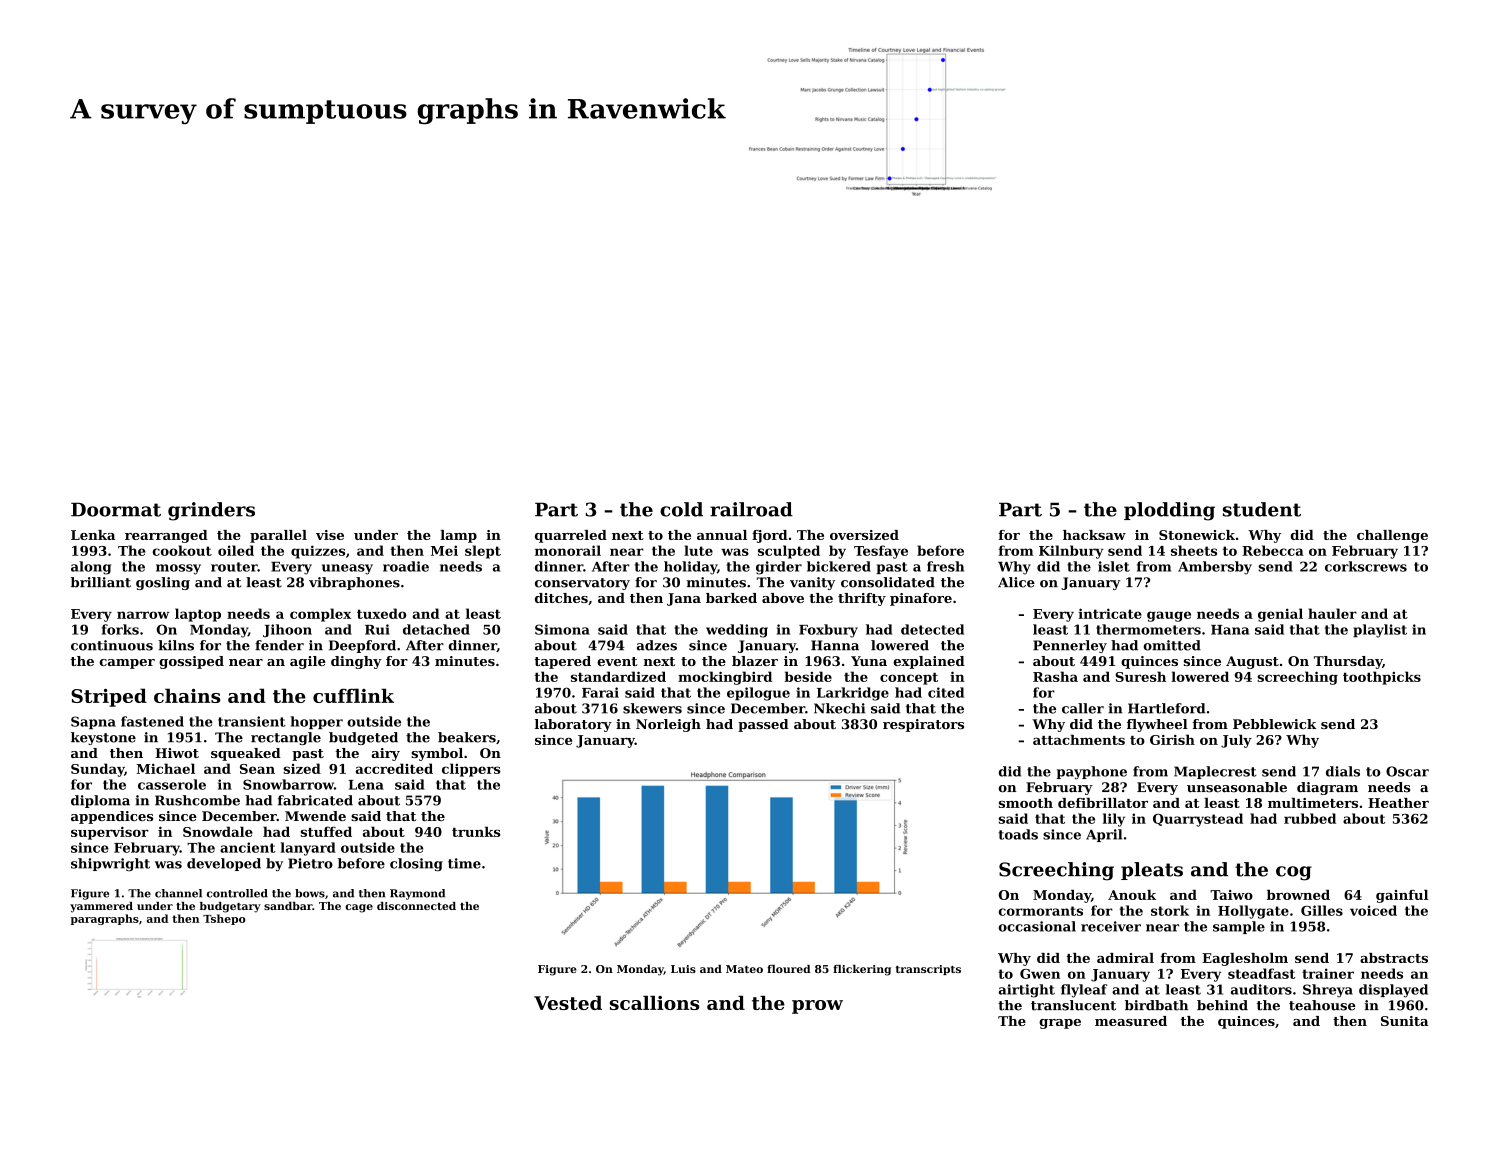 Image resolution: width=1499 pixels, height=1158 pixels. I want to click on Tesfaye, so click(881, 552).
